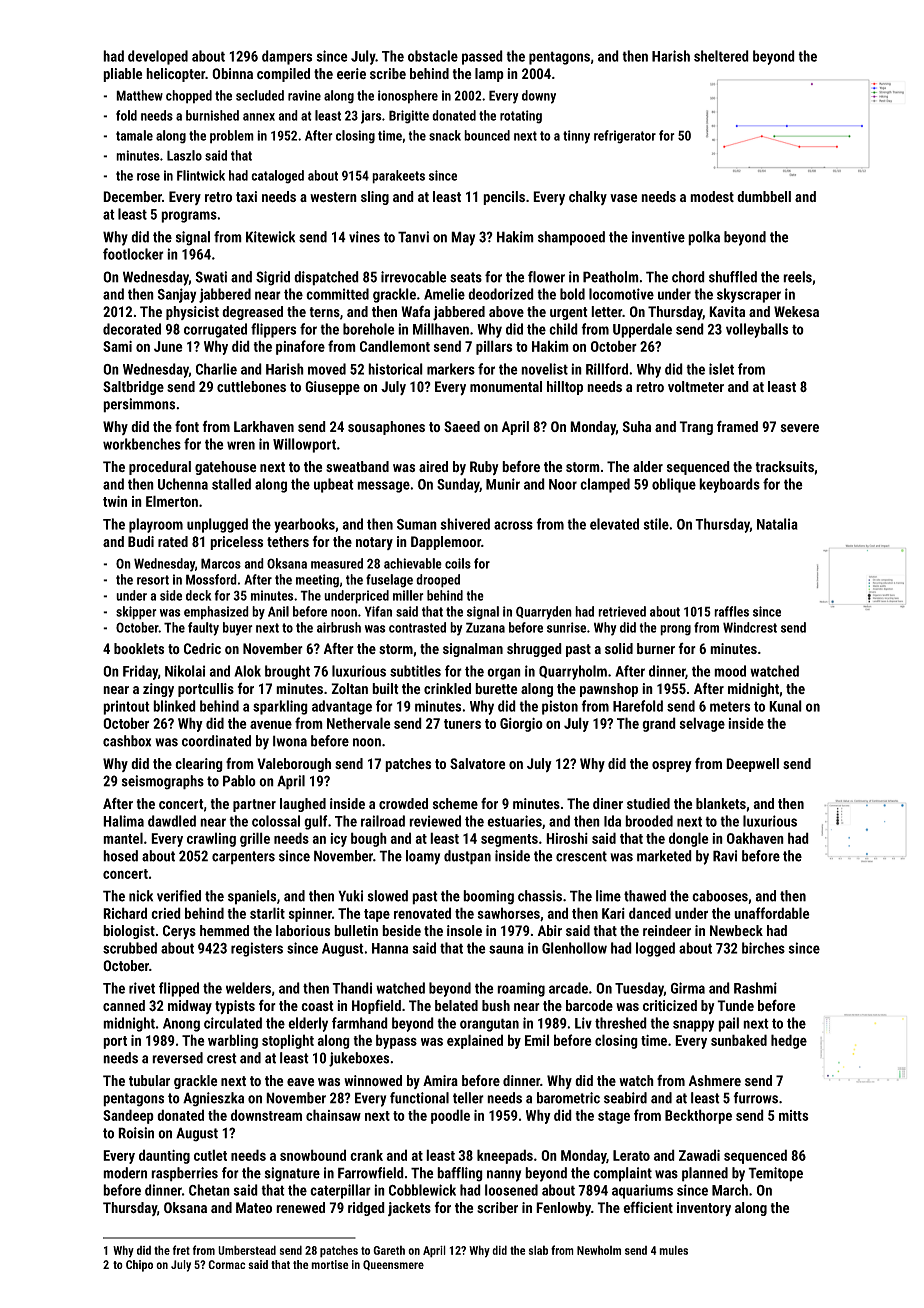 This screenshot has width=924, height=1308. What do you see at coordinates (496, 689) in the screenshot?
I see `burette` at bounding box center [496, 689].
